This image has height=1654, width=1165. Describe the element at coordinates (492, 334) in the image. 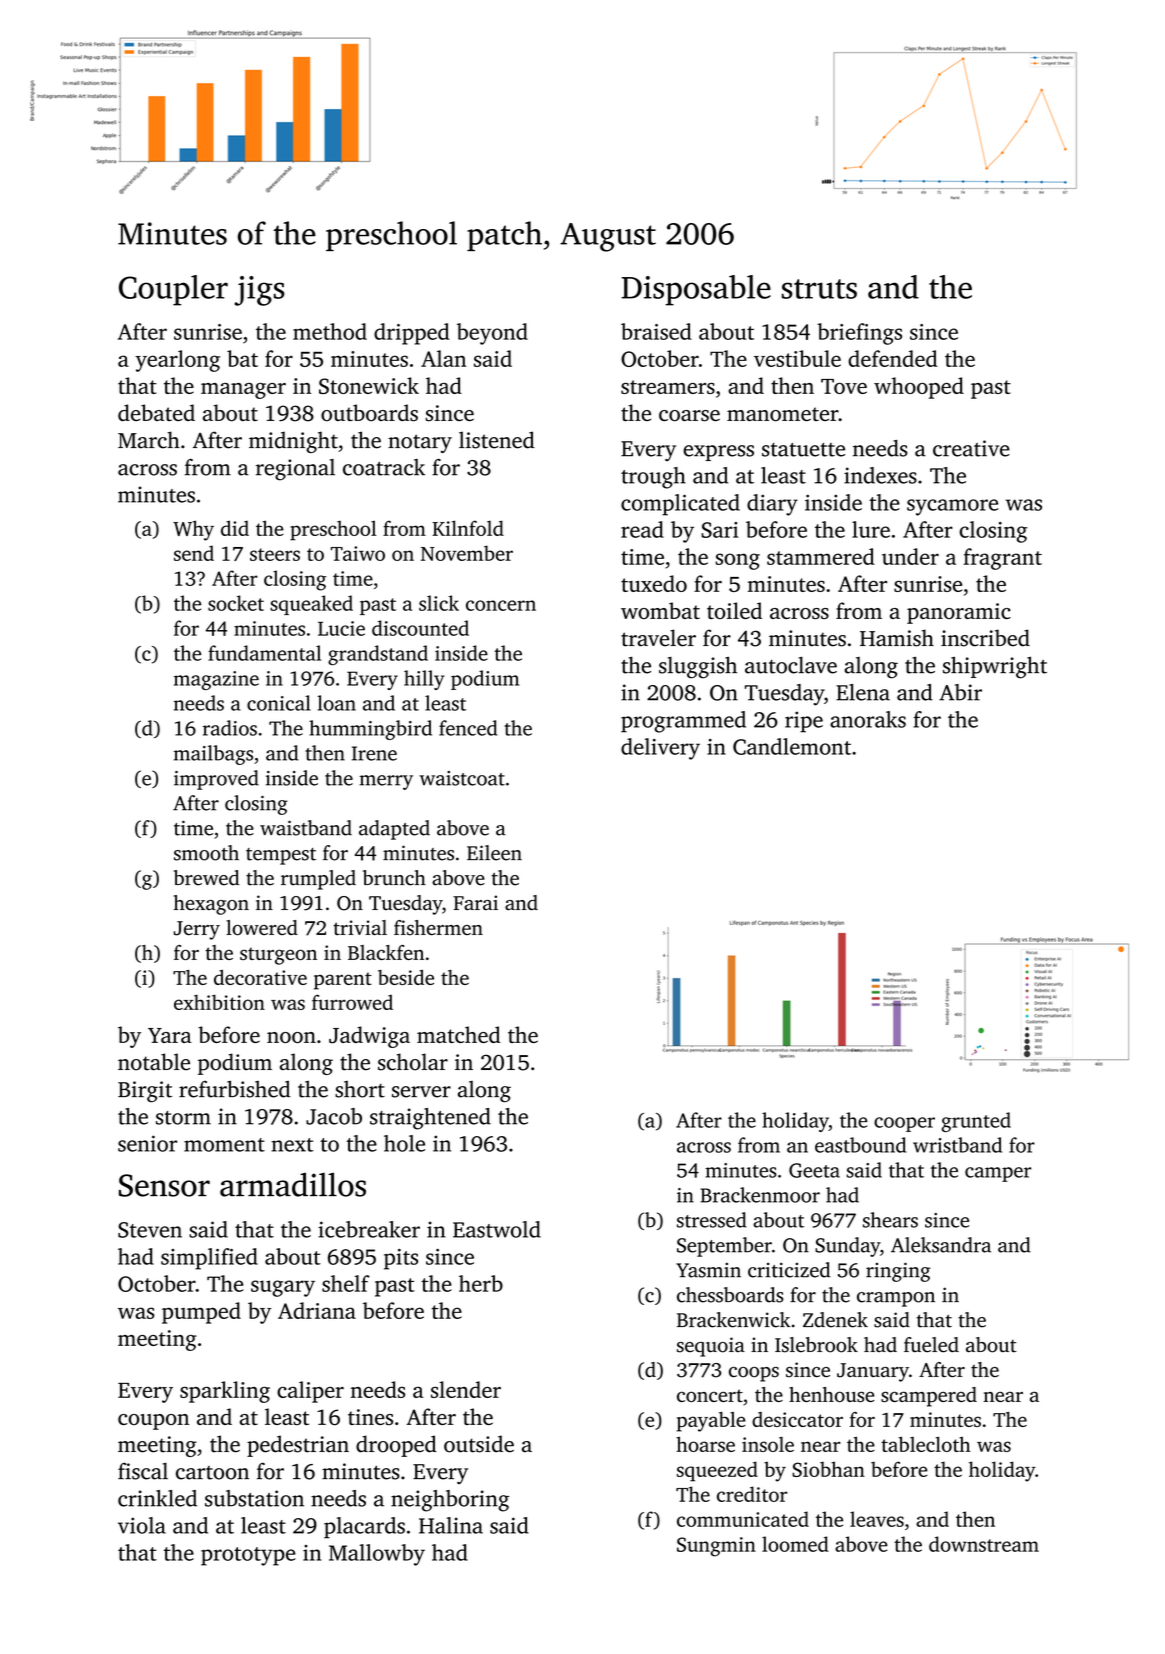

I see `beyond` at that location.
